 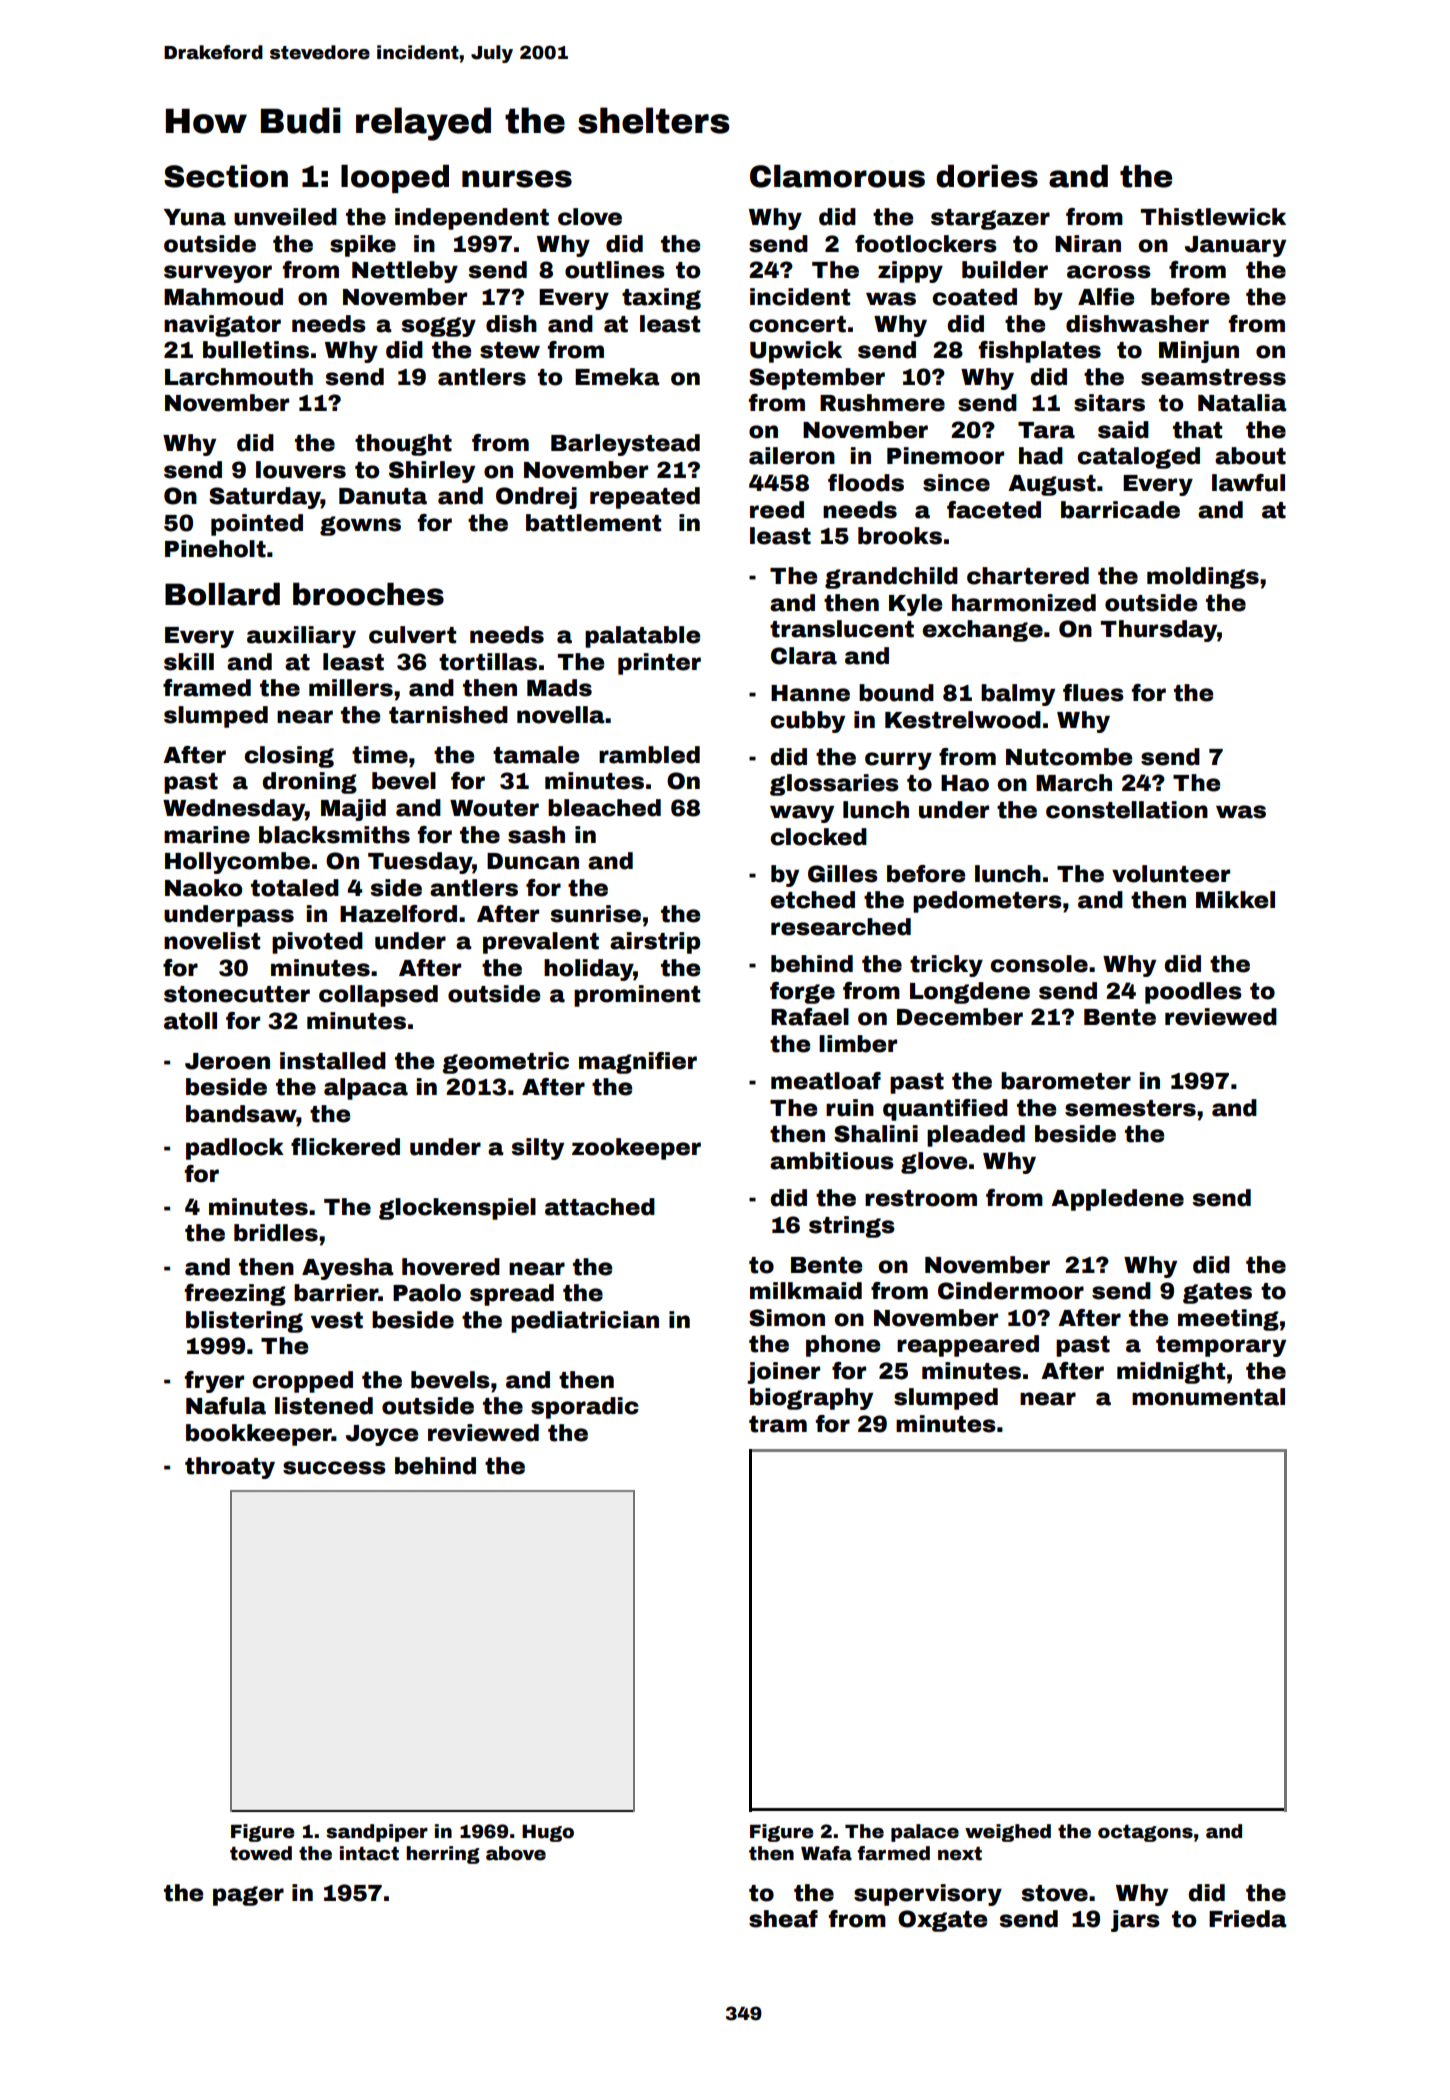 What do you see at coordinates (777, 510) in the image?
I see `reed` at bounding box center [777, 510].
